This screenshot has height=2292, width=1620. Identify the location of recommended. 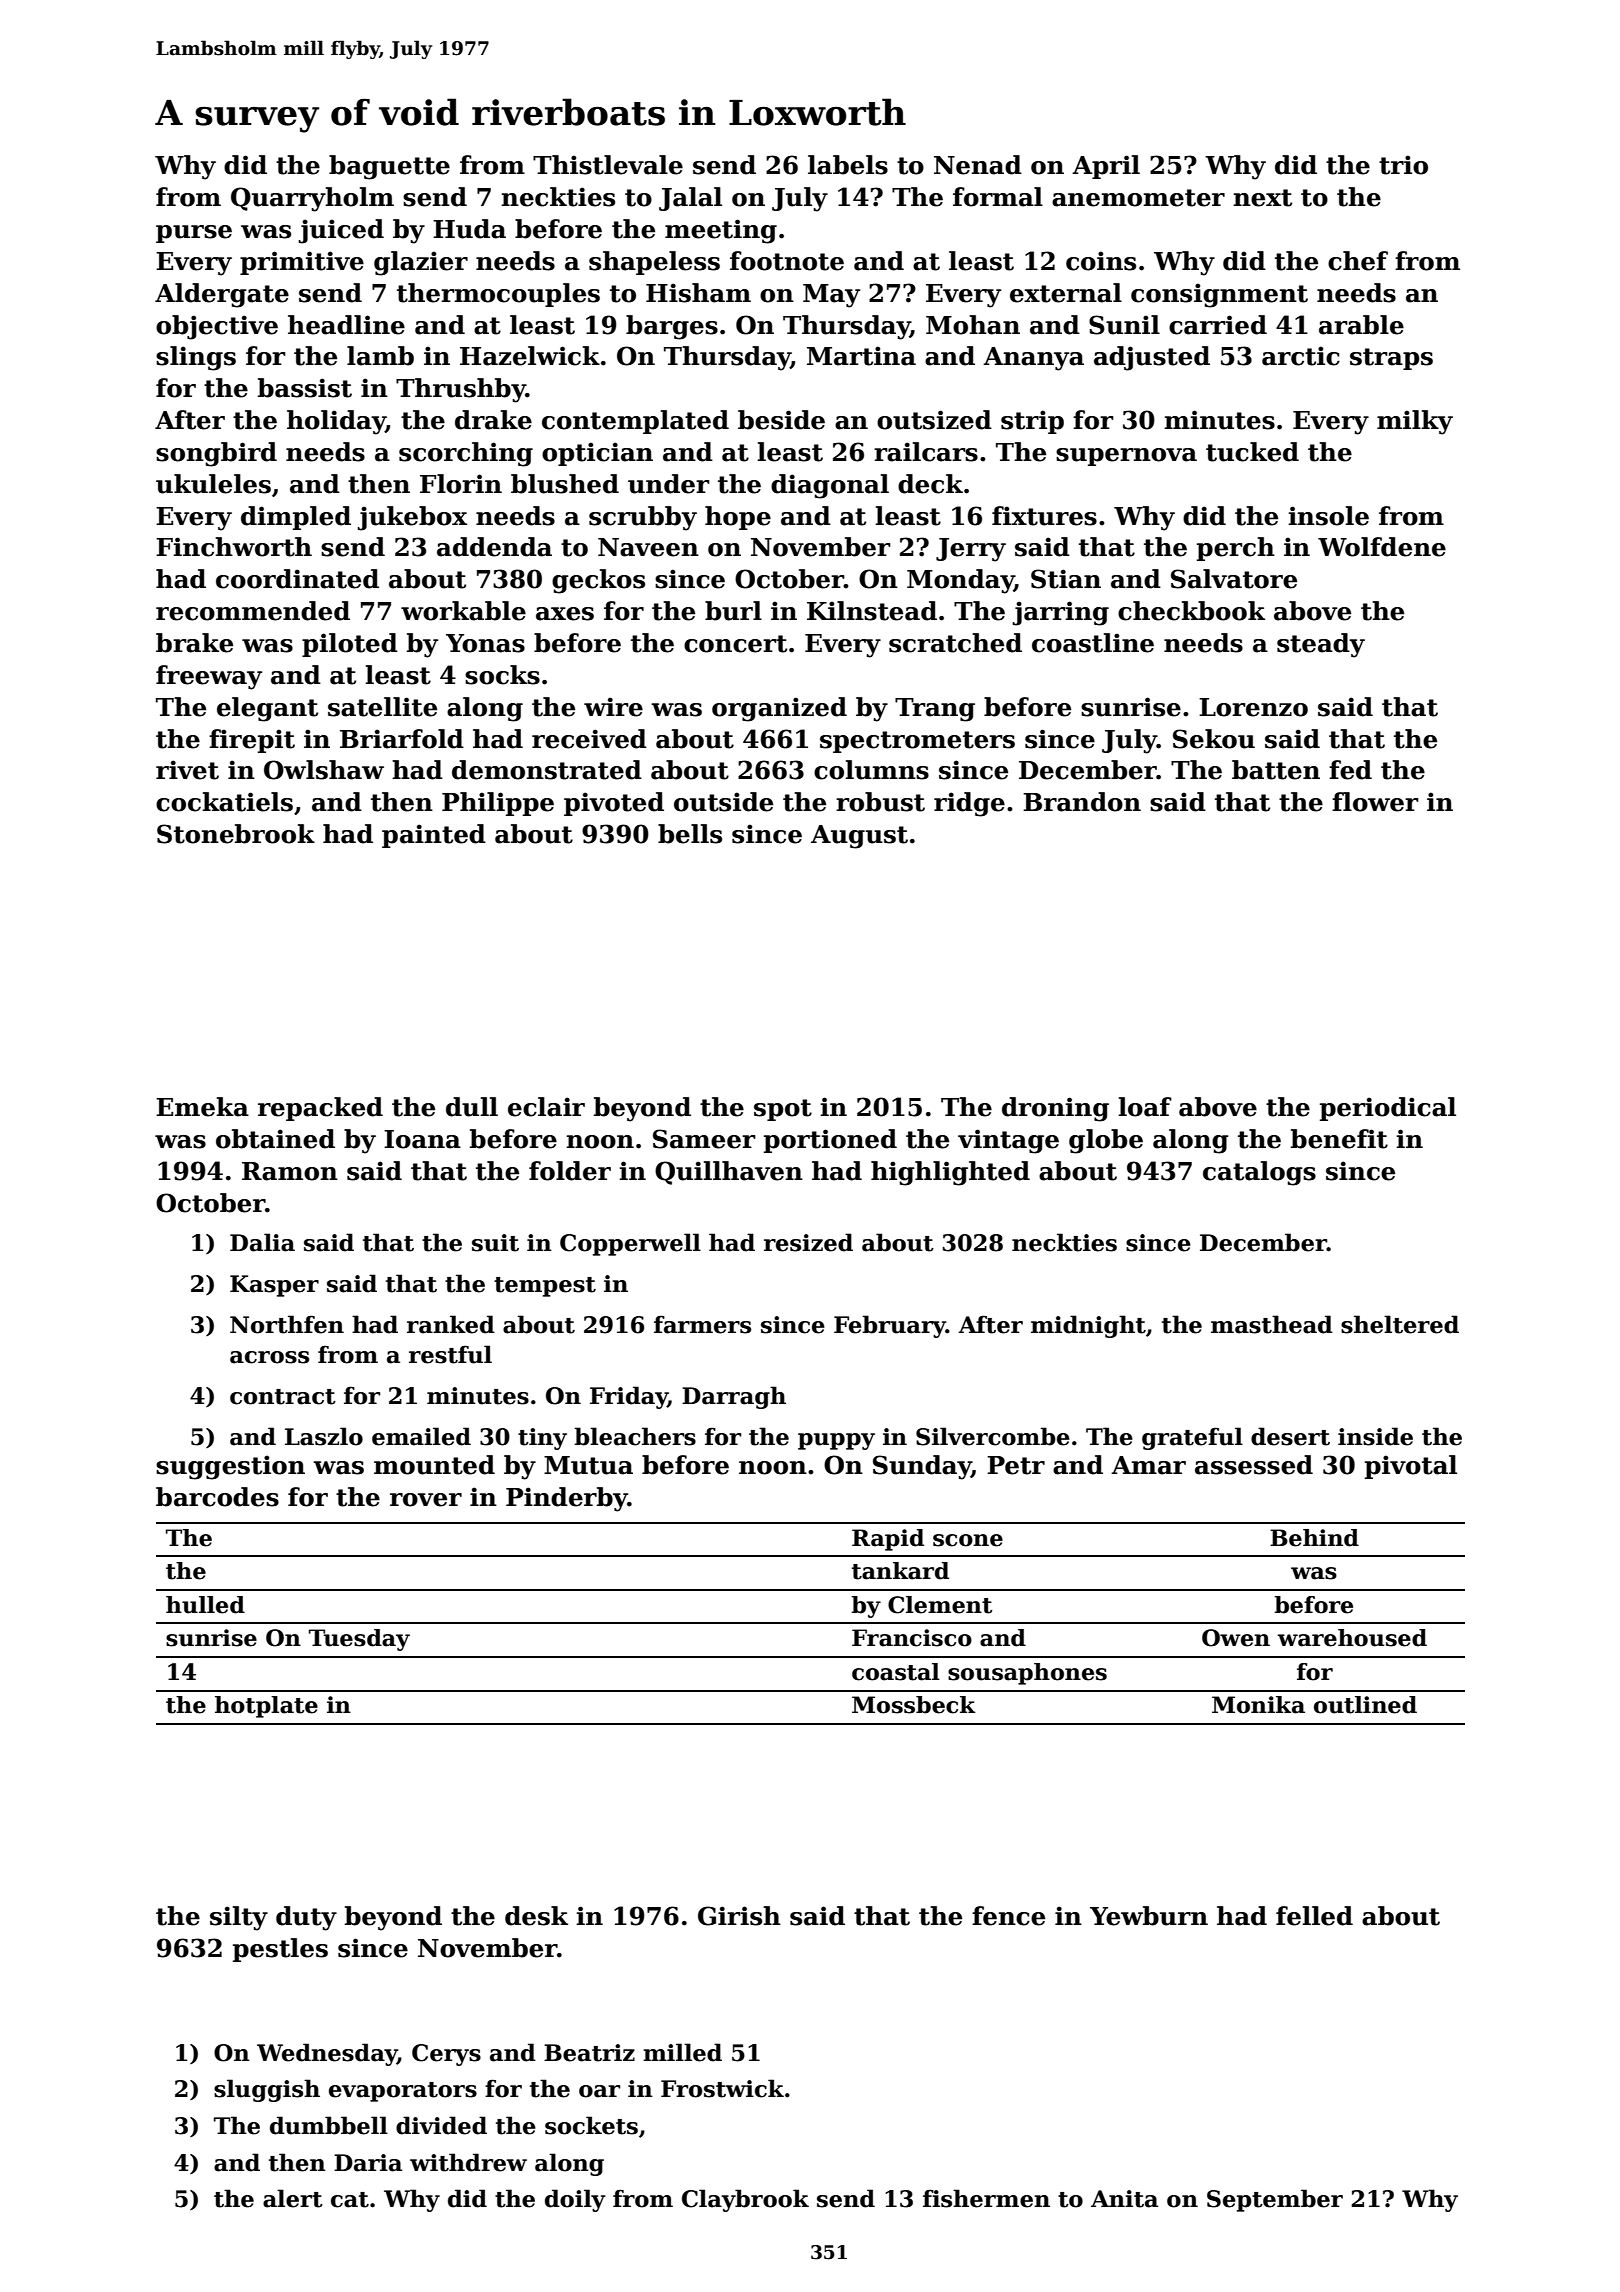
(253, 611).
